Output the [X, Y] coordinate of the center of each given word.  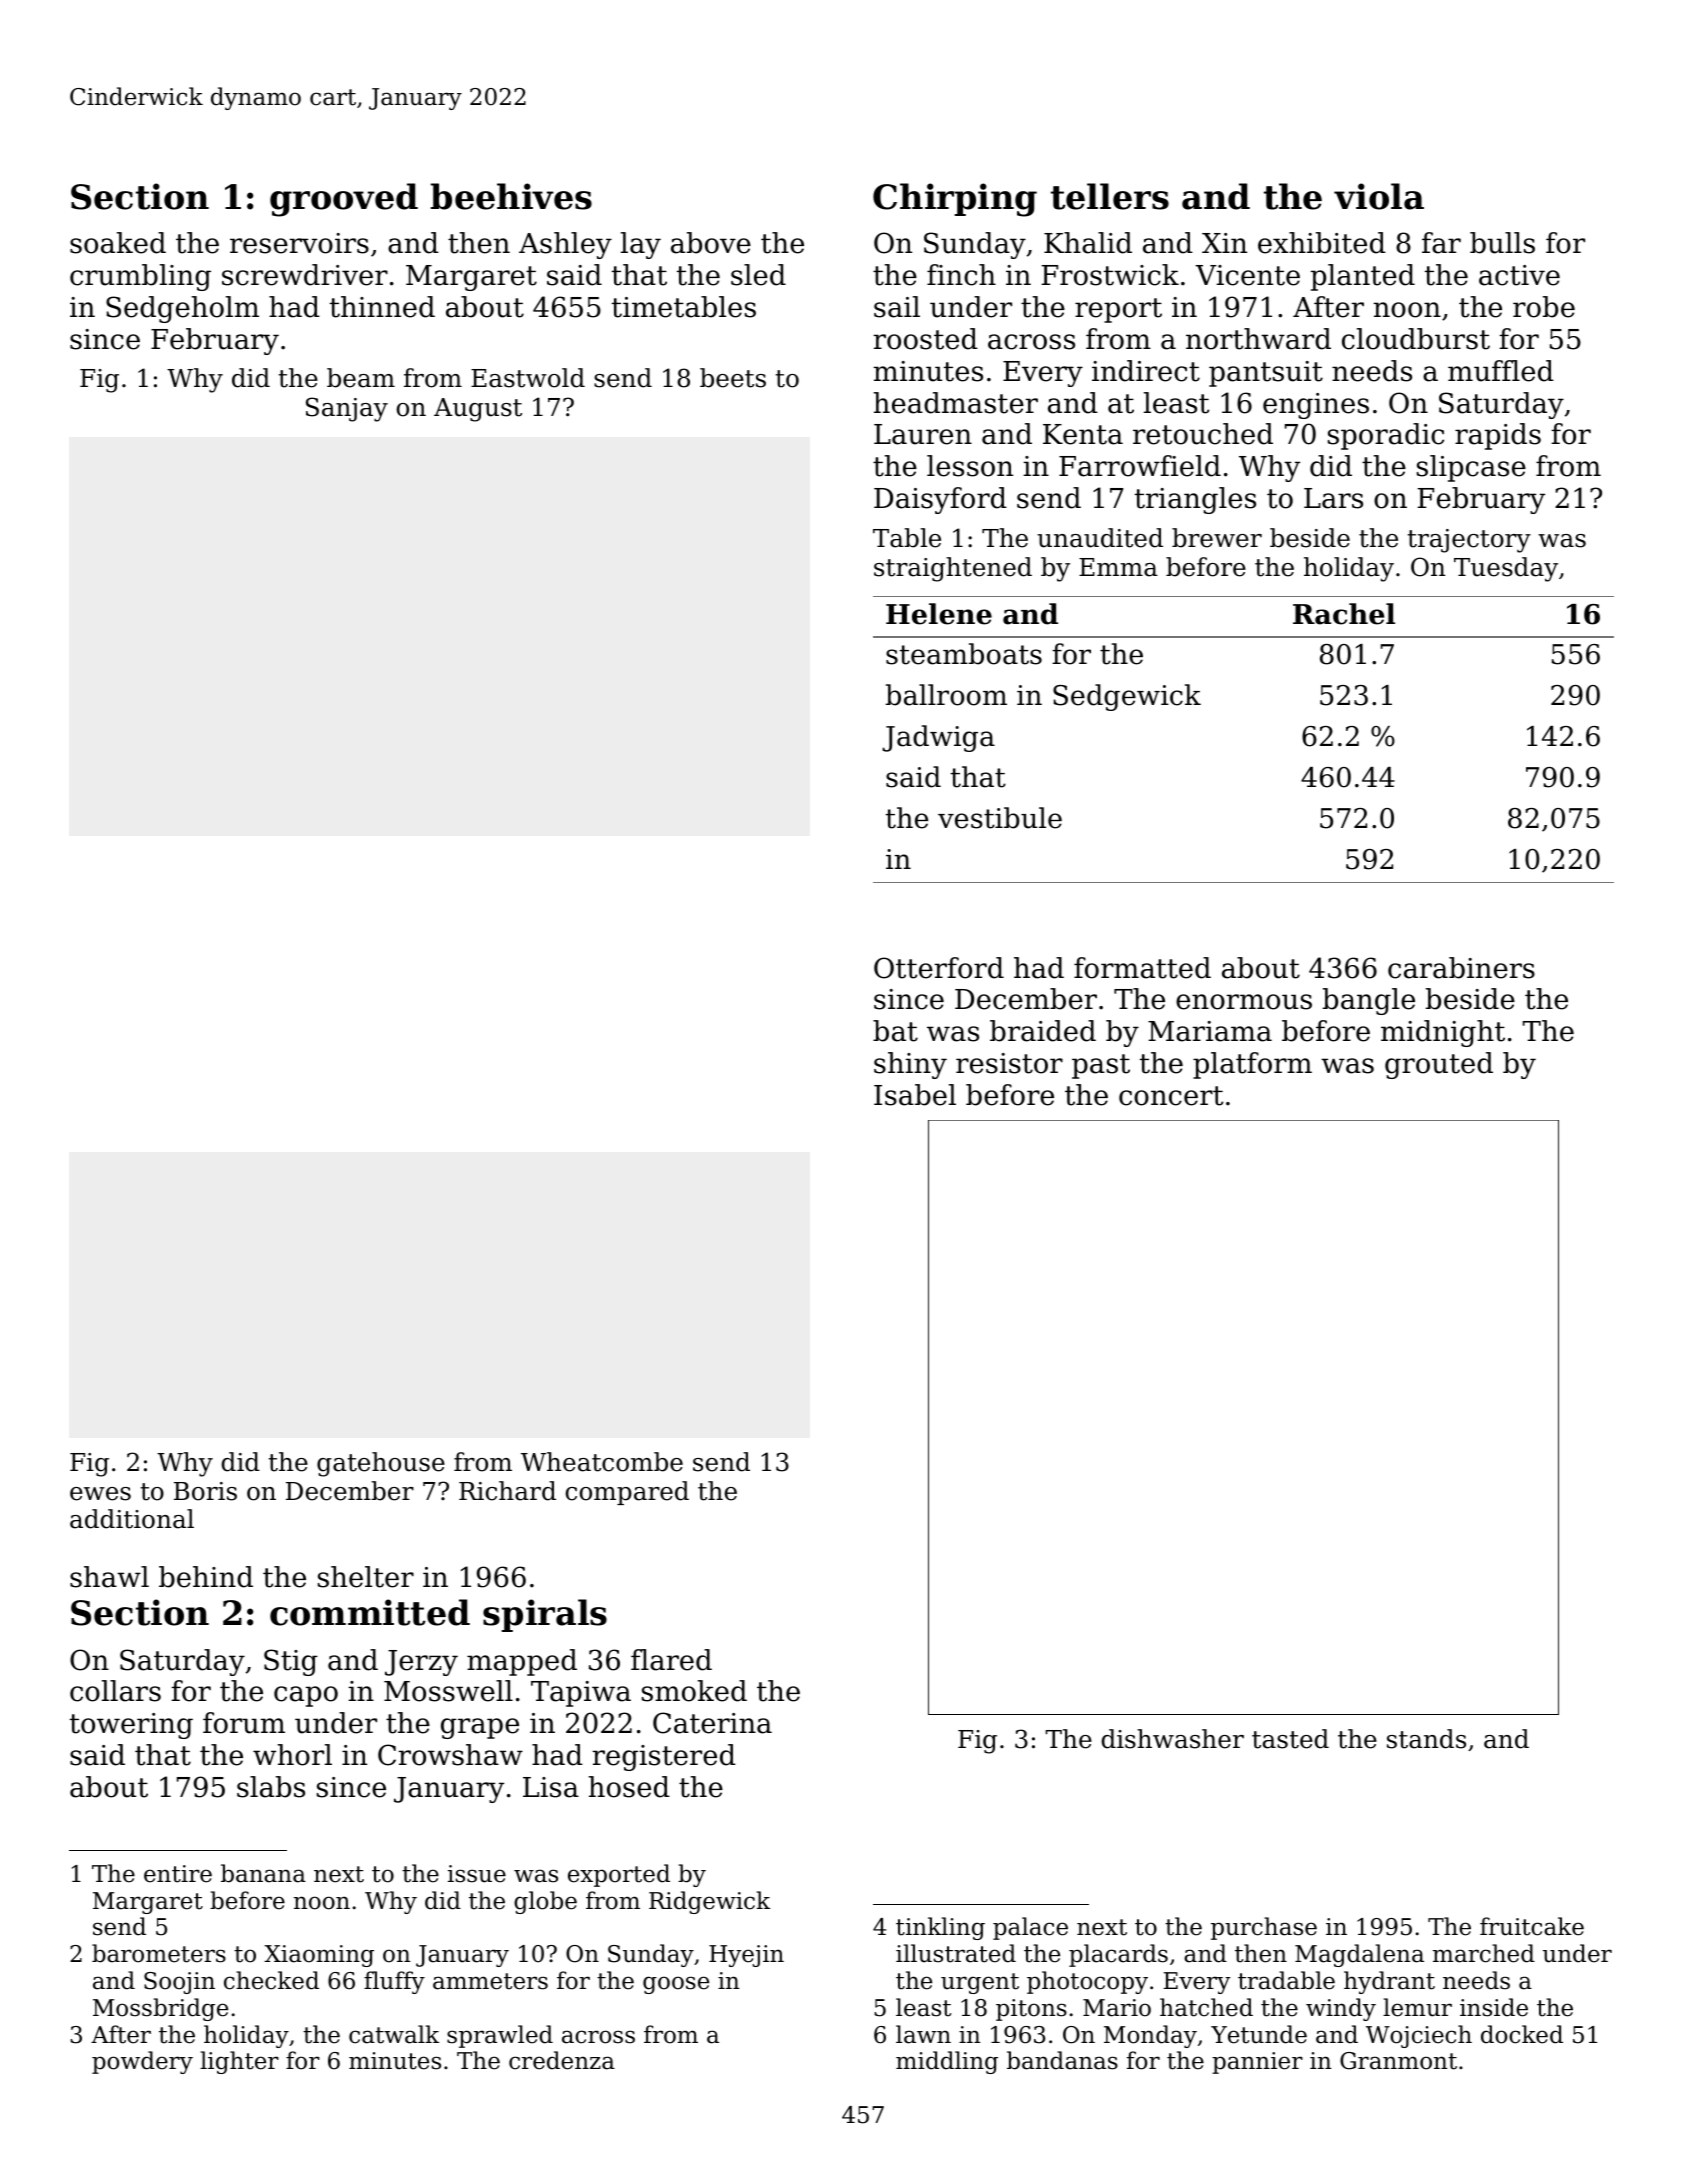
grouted [1439, 1065]
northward [1258, 339]
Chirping [955, 200]
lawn [923, 2034]
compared [627, 1493]
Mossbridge [160, 2009]
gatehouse [381, 1464]
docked [1522, 2034]
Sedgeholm [182, 309]
